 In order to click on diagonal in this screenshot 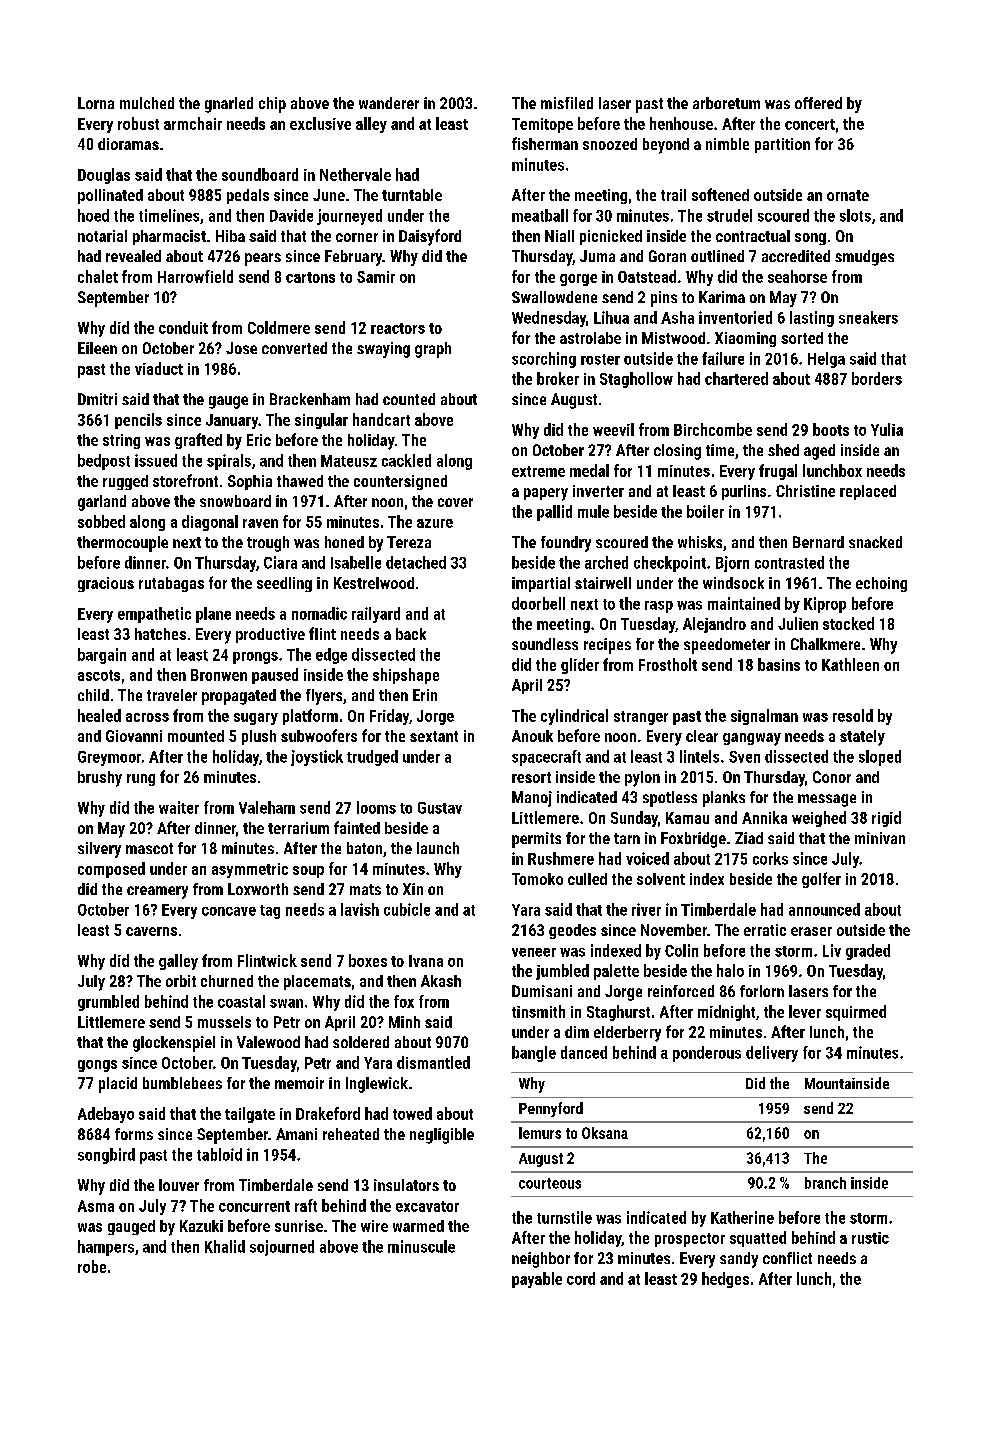, I will do `click(210, 523)`.
